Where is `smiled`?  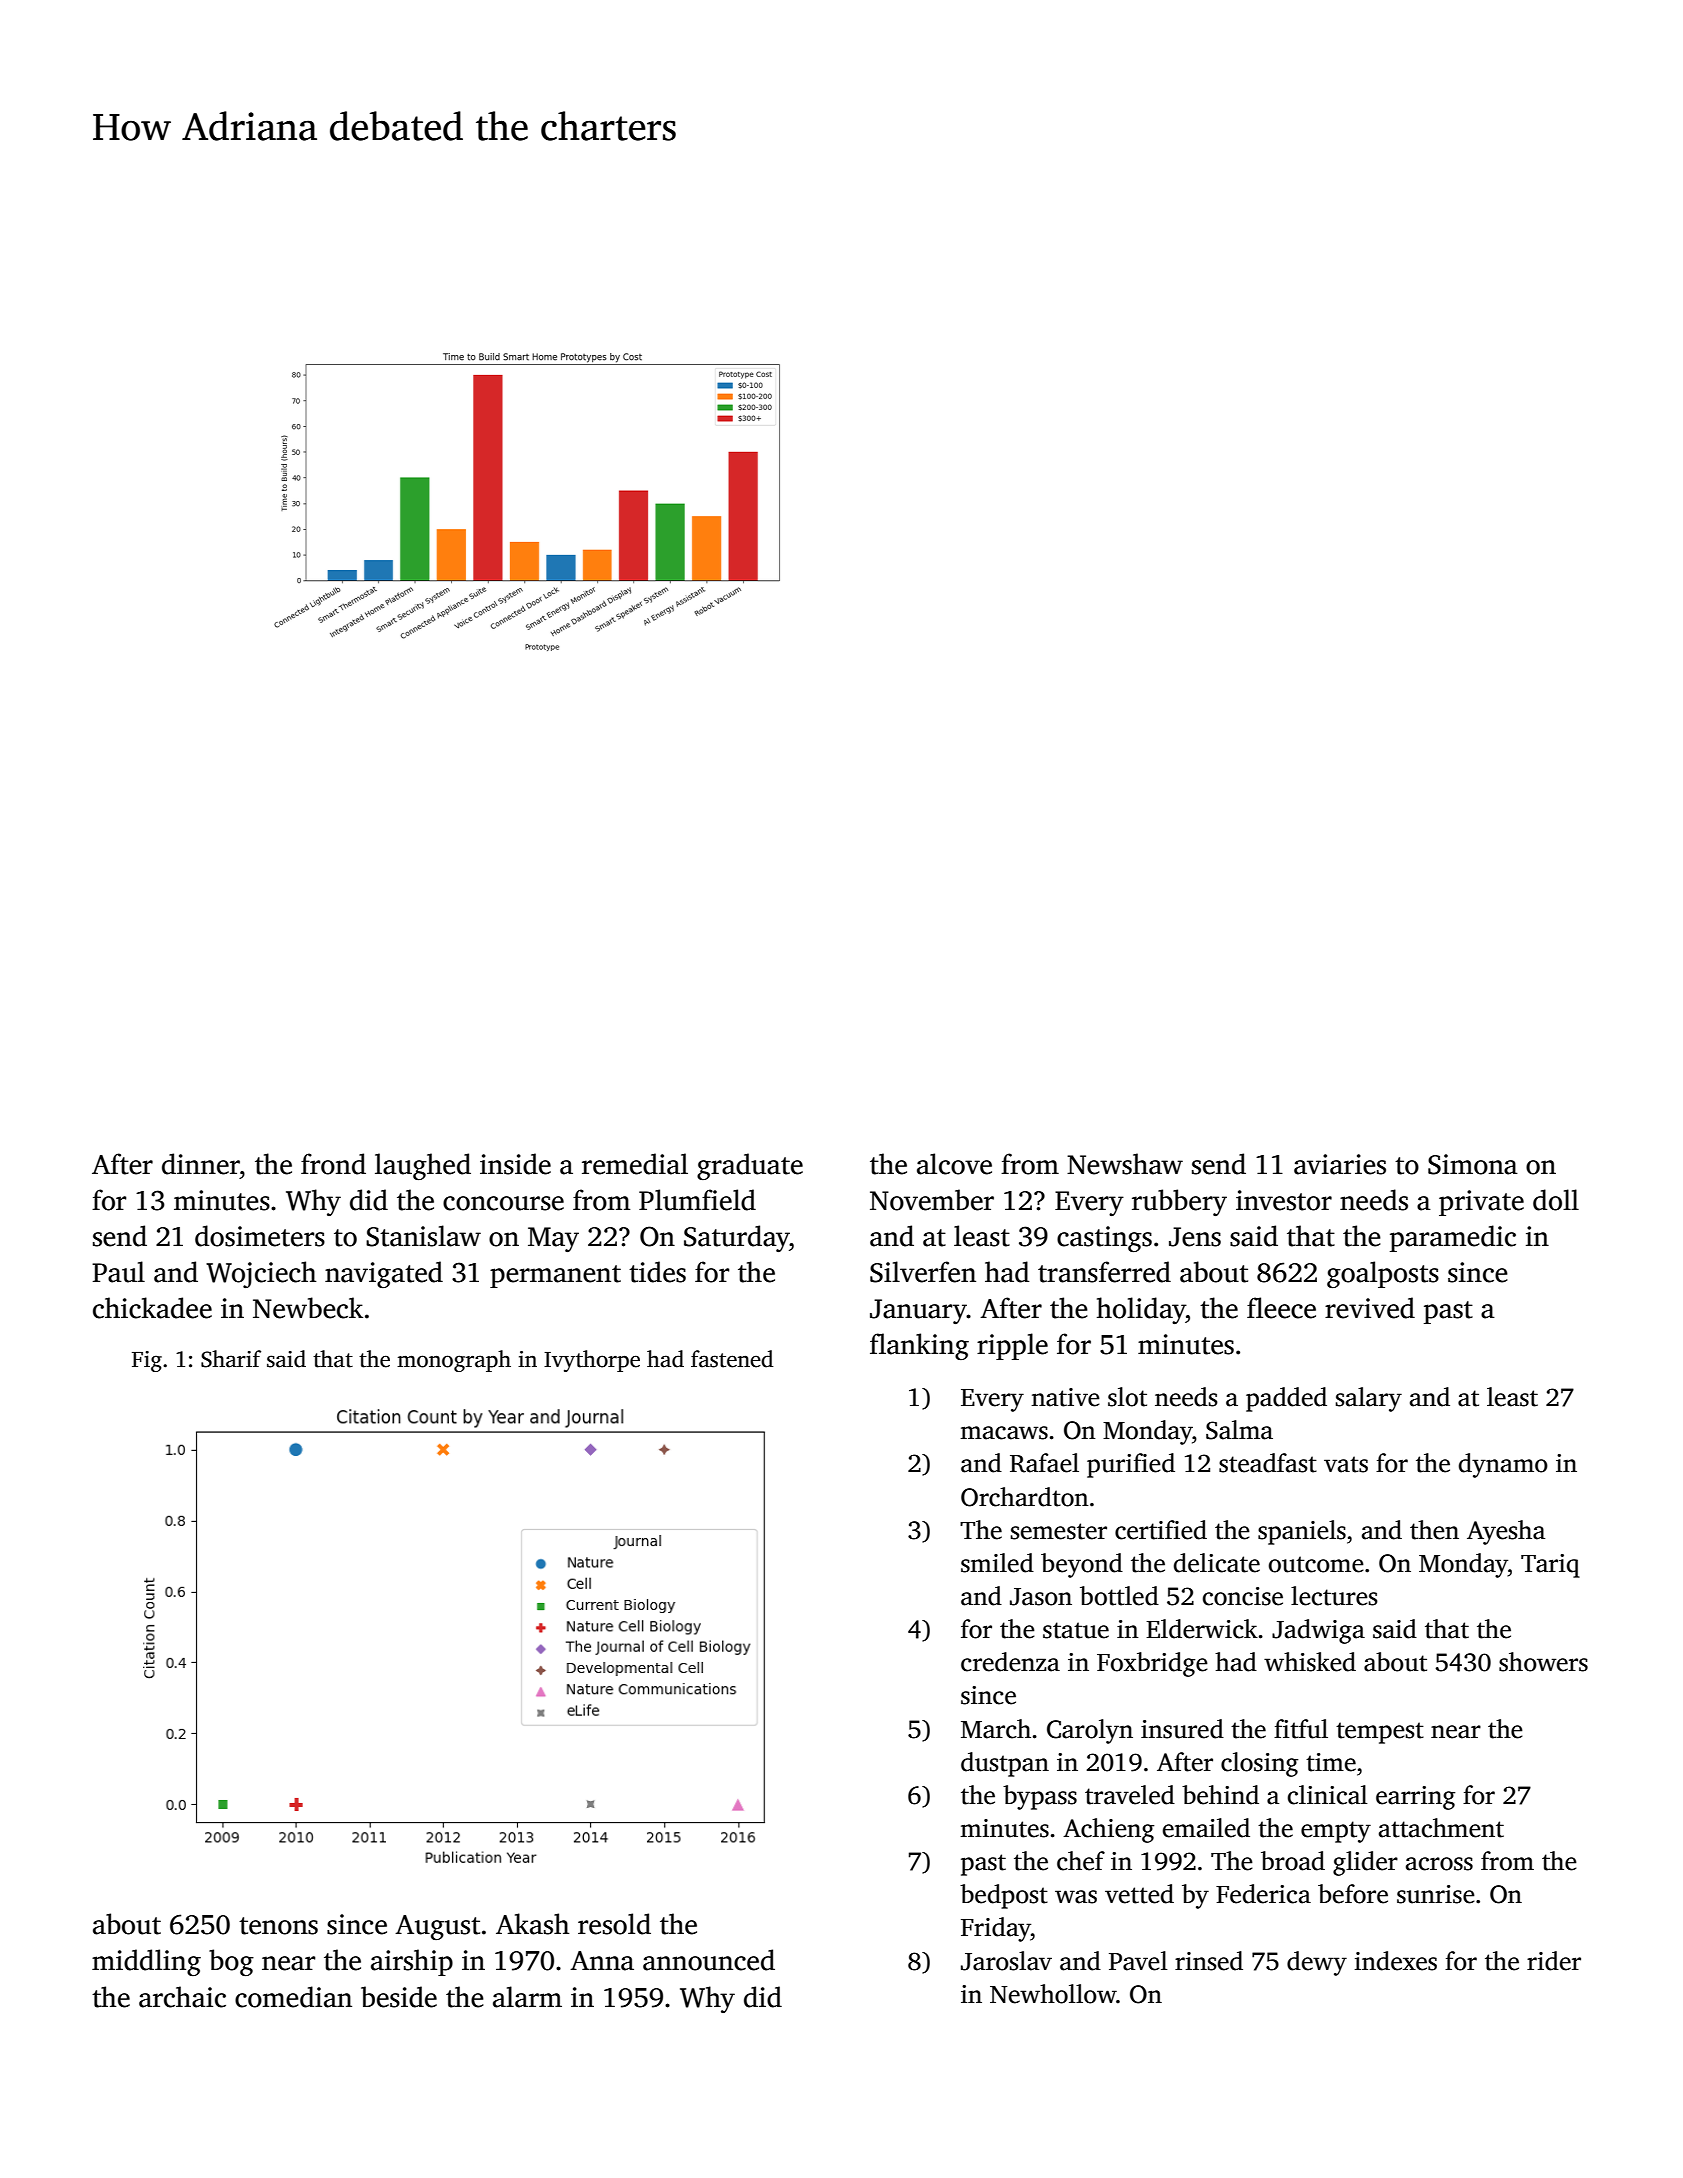 smiled is located at coordinates (997, 1563).
